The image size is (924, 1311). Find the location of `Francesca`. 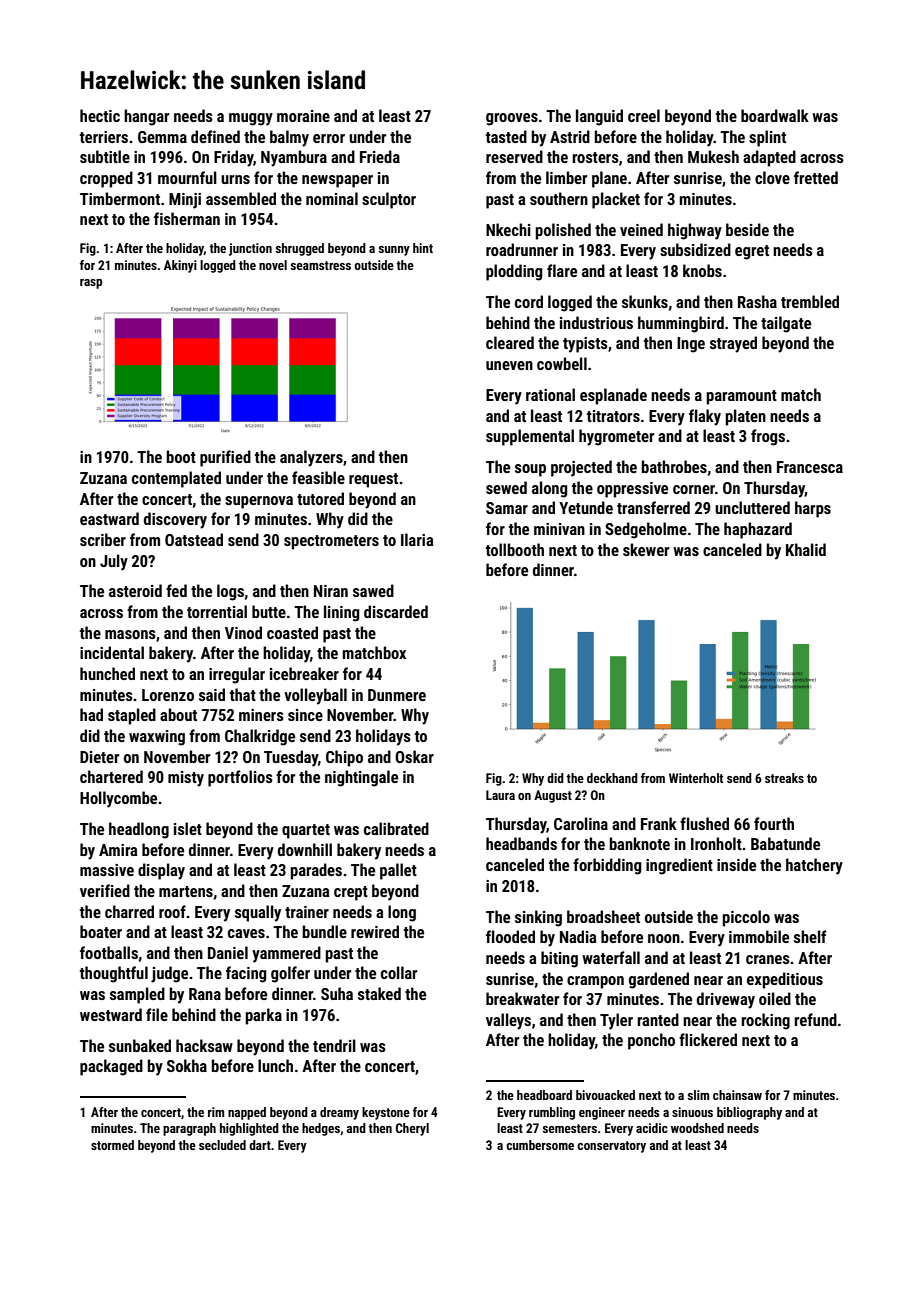

Francesca is located at coordinates (810, 467).
